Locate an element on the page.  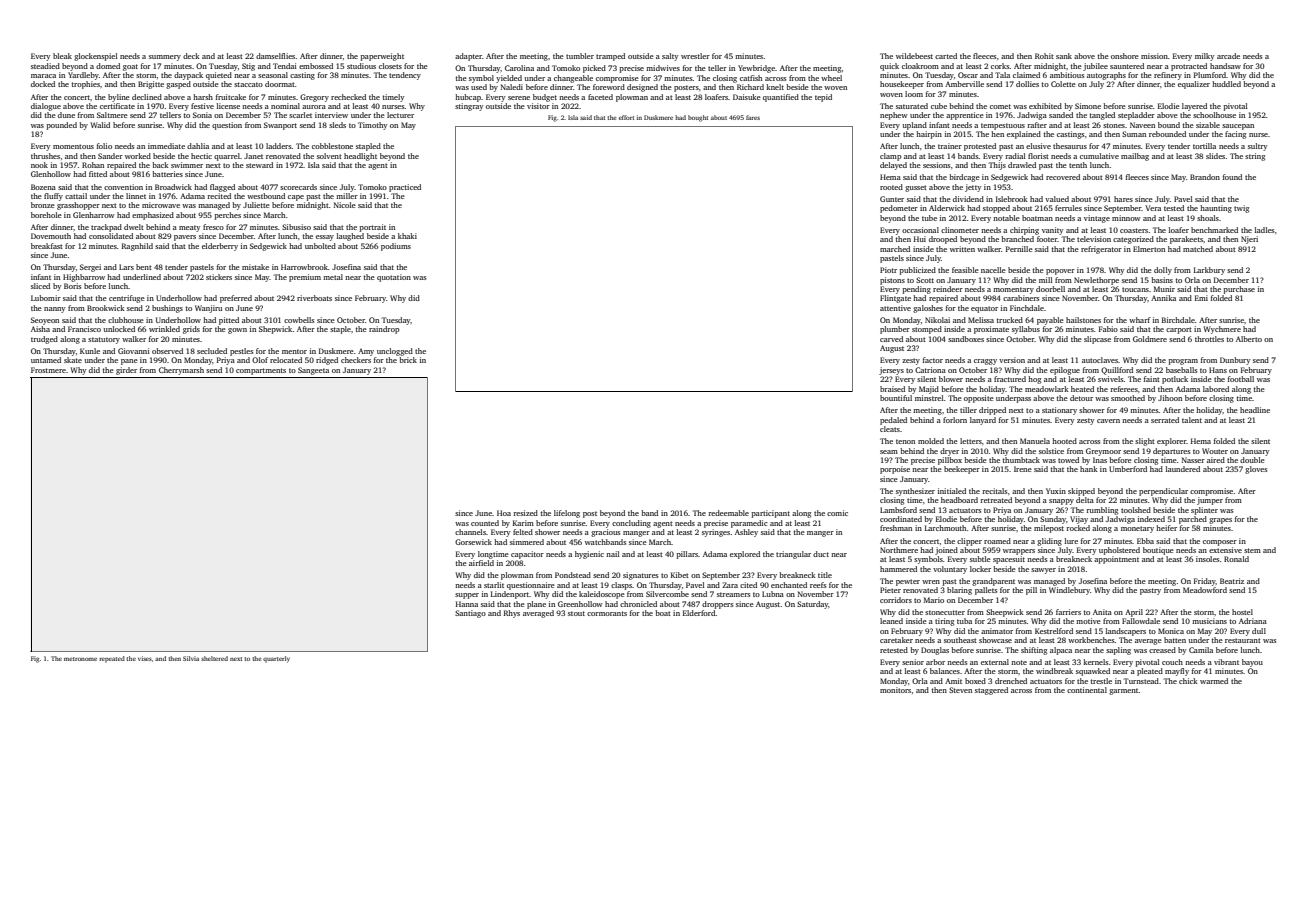
arcade is located at coordinates (1228, 56).
